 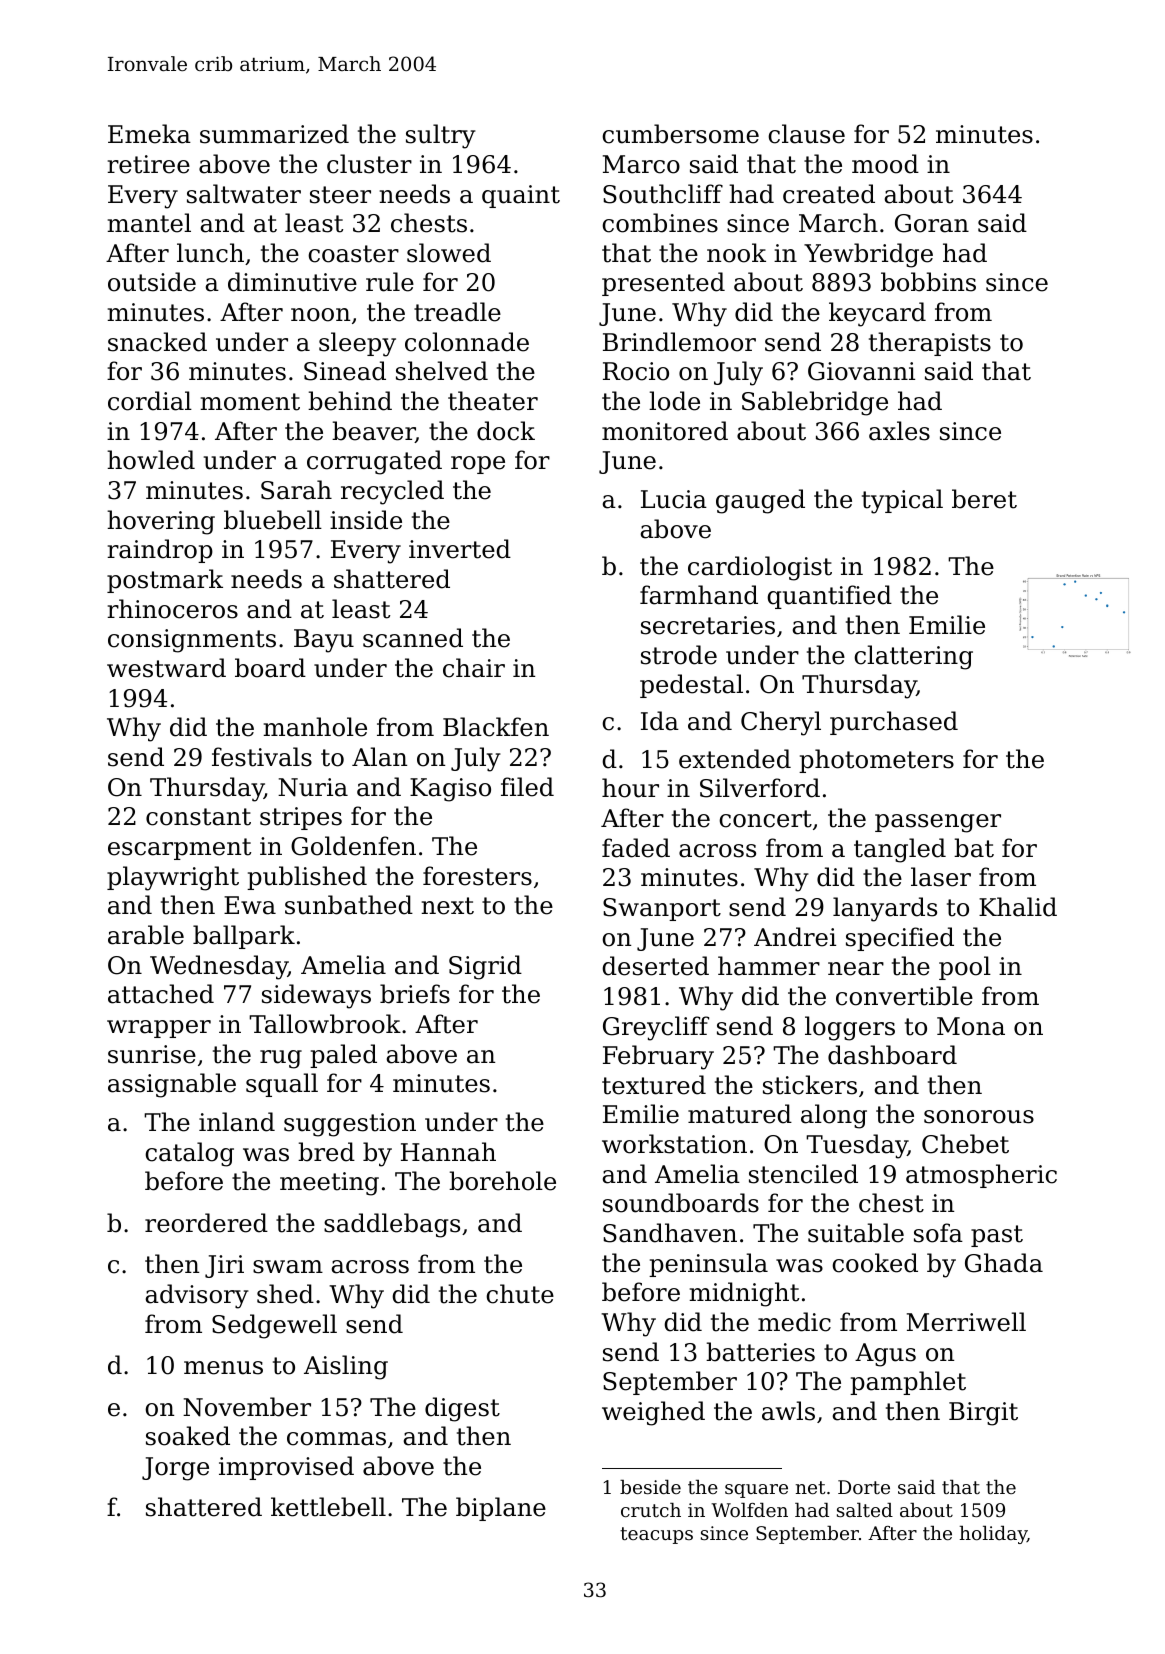 What do you see at coordinates (932, 223) in the screenshot?
I see `Goran` at bounding box center [932, 223].
